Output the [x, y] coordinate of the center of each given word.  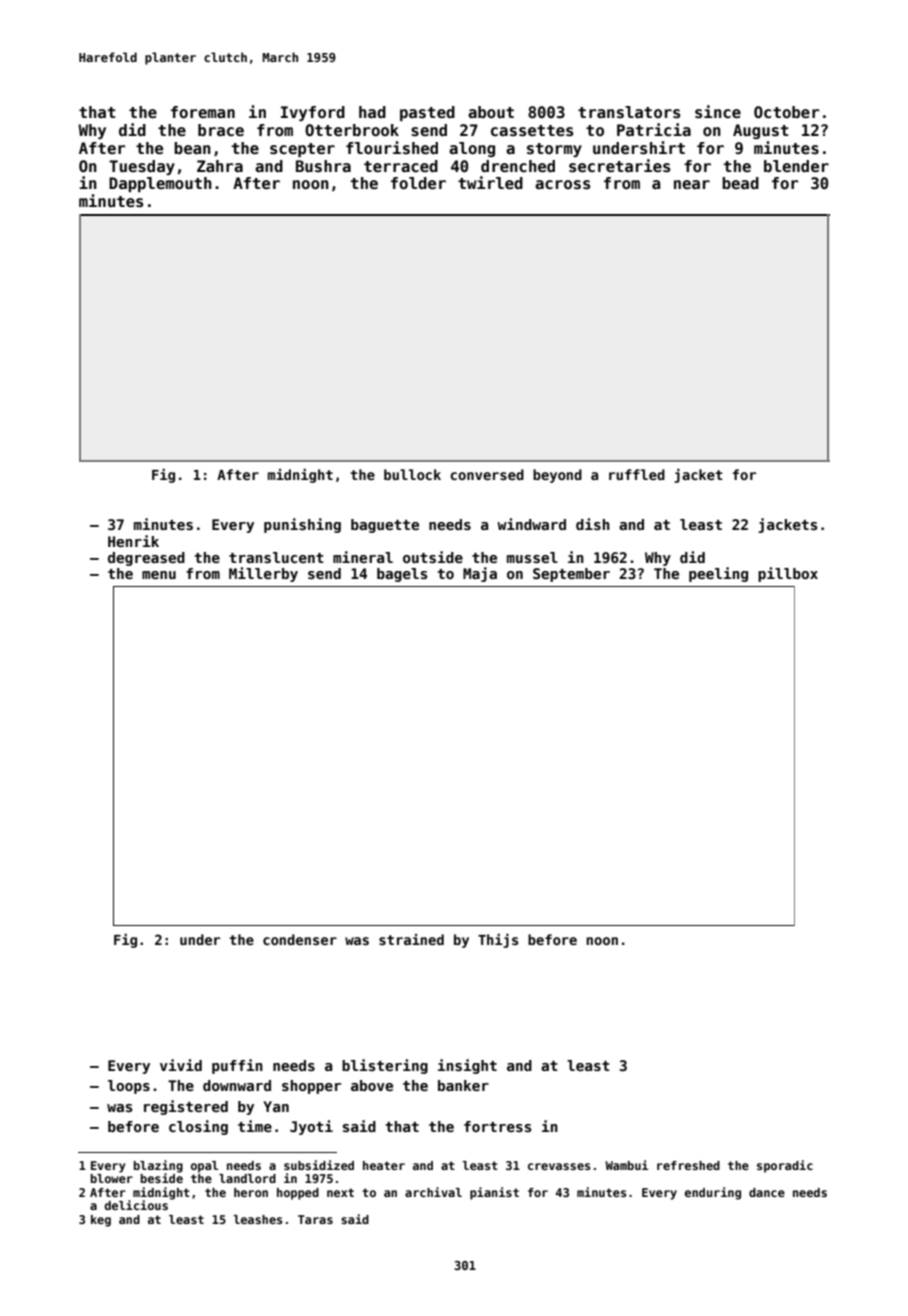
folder [418, 183]
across [562, 185]
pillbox [788, 574]
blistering [385, 1066]
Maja [480, 574]
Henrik [133, 541]
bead [740, 183]
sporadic [785, 1166]
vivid [181, 1065]
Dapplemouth [160, 184]
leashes [258, 1219]
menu [159, 575]
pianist [494, 1193]
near [692, 184]
